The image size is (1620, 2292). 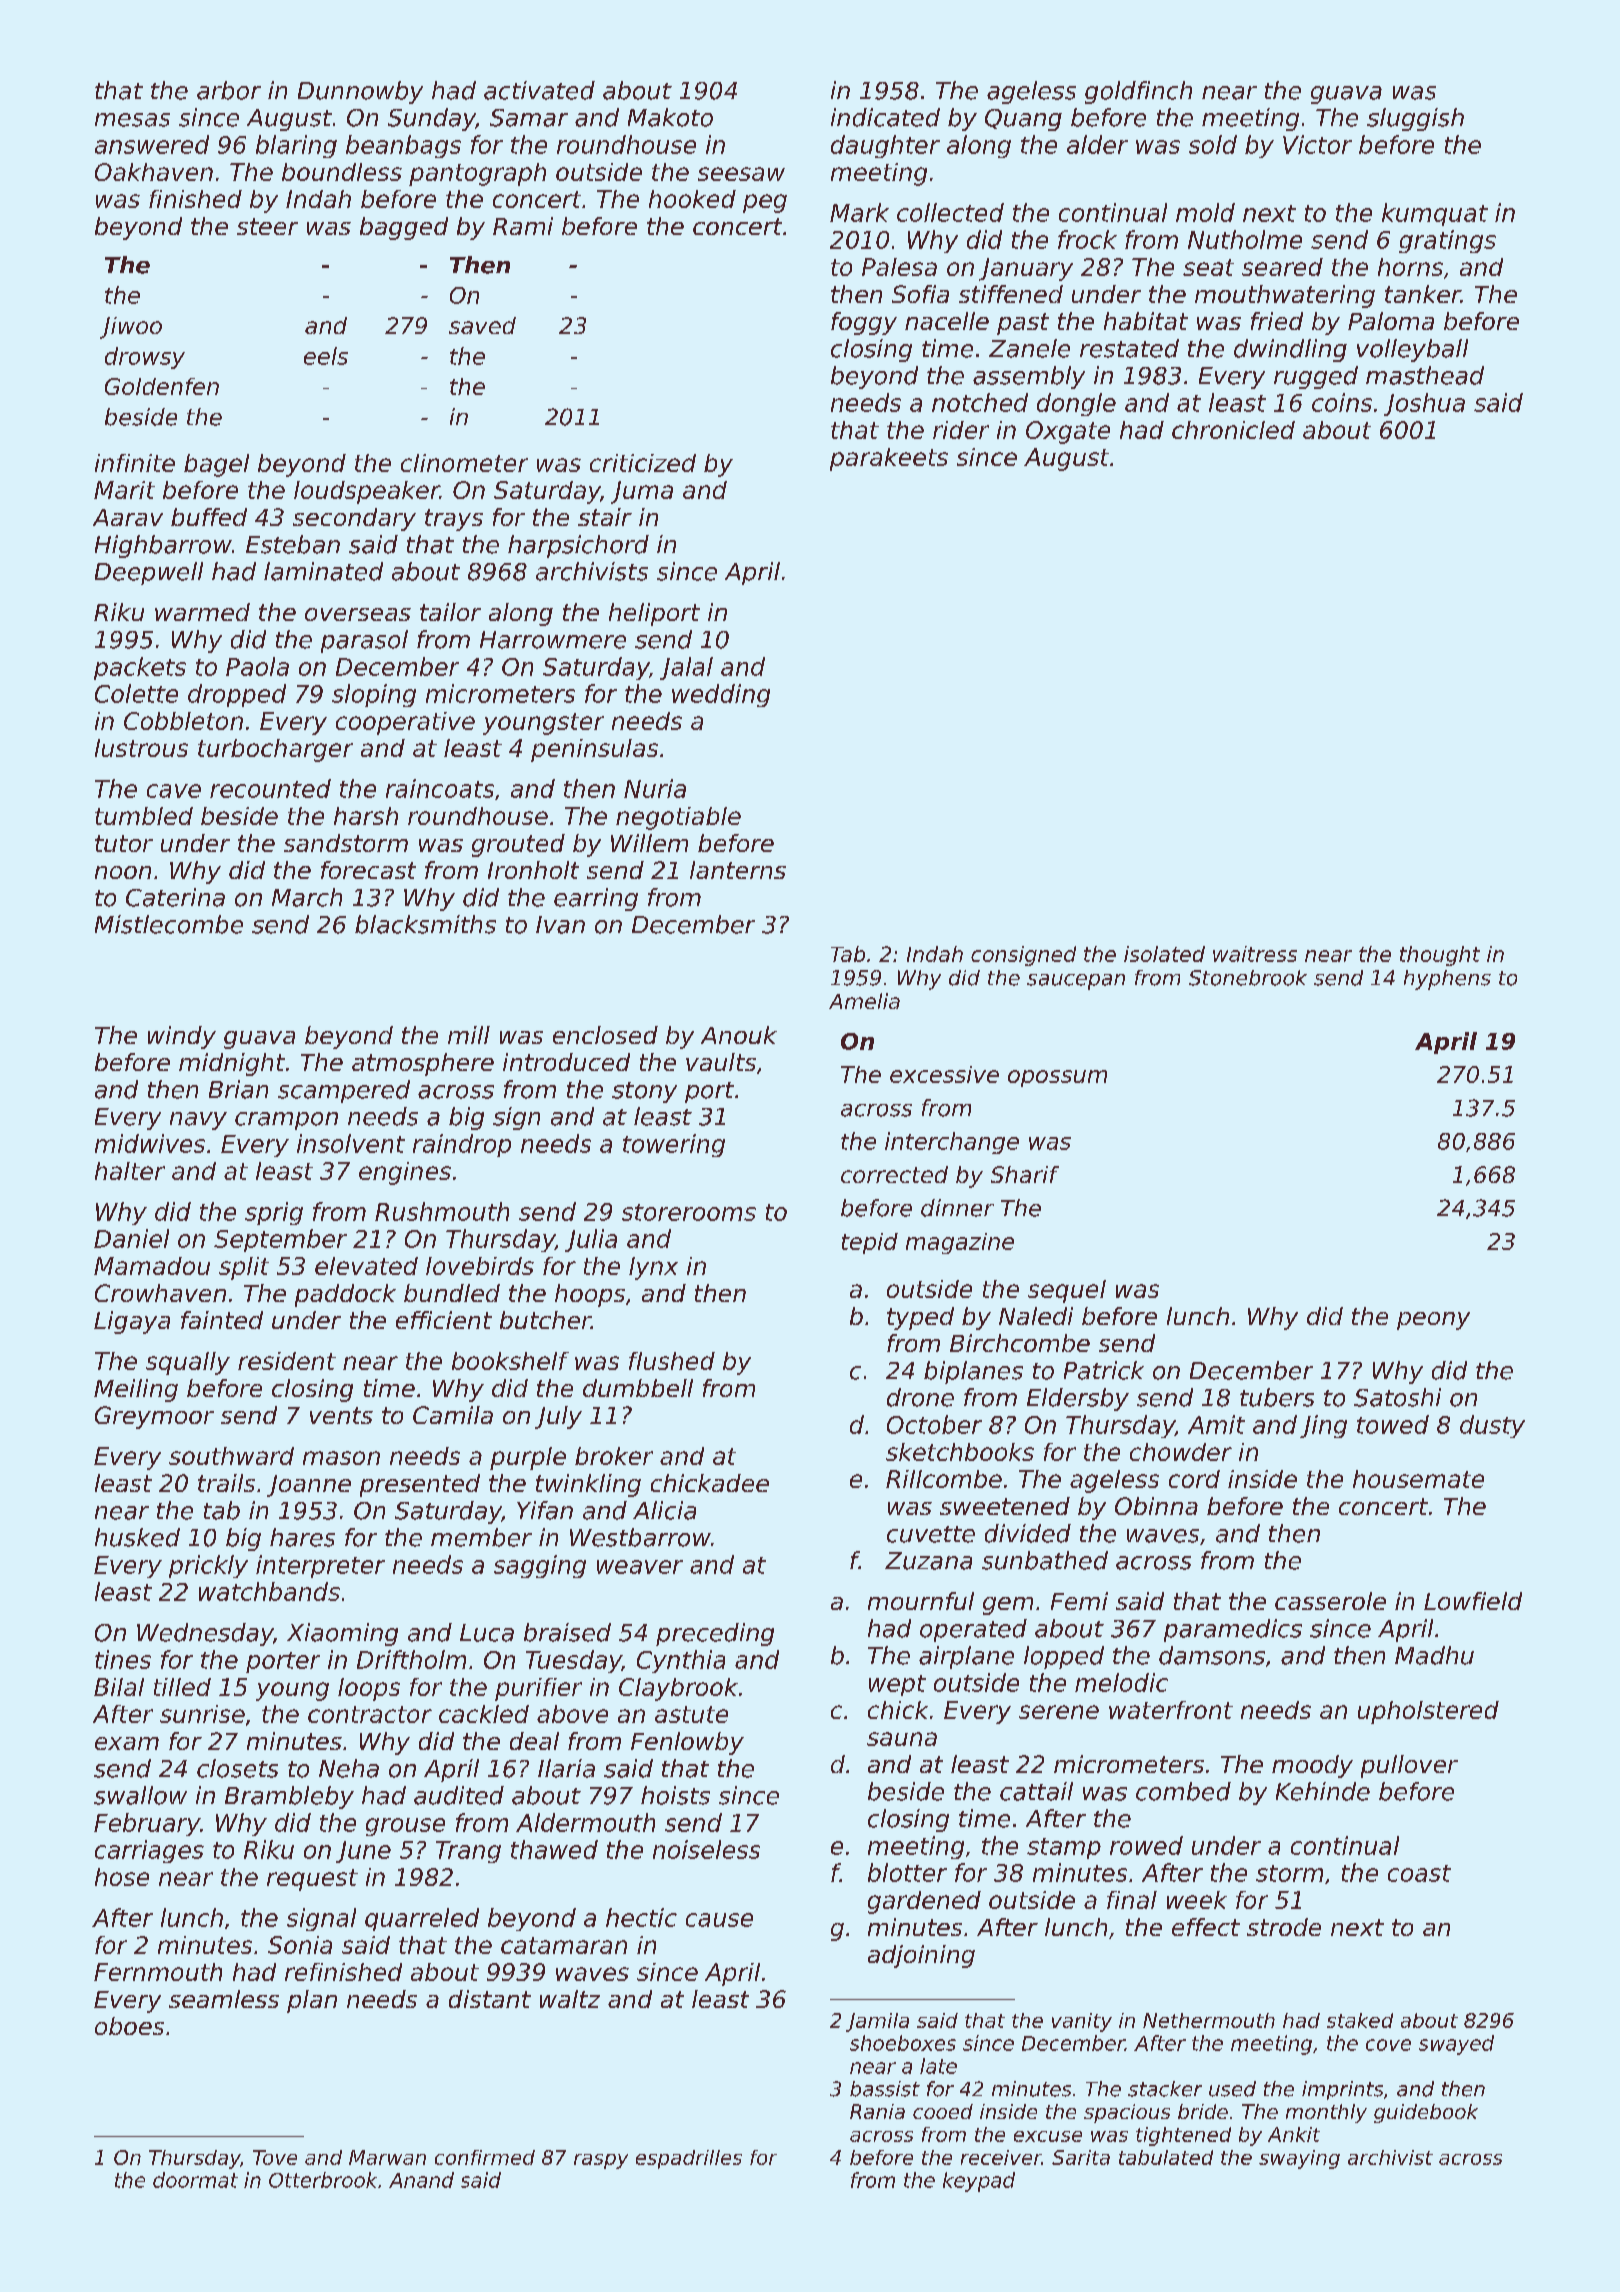 I want to click on opossum, so click(x=1057, y=1078).
